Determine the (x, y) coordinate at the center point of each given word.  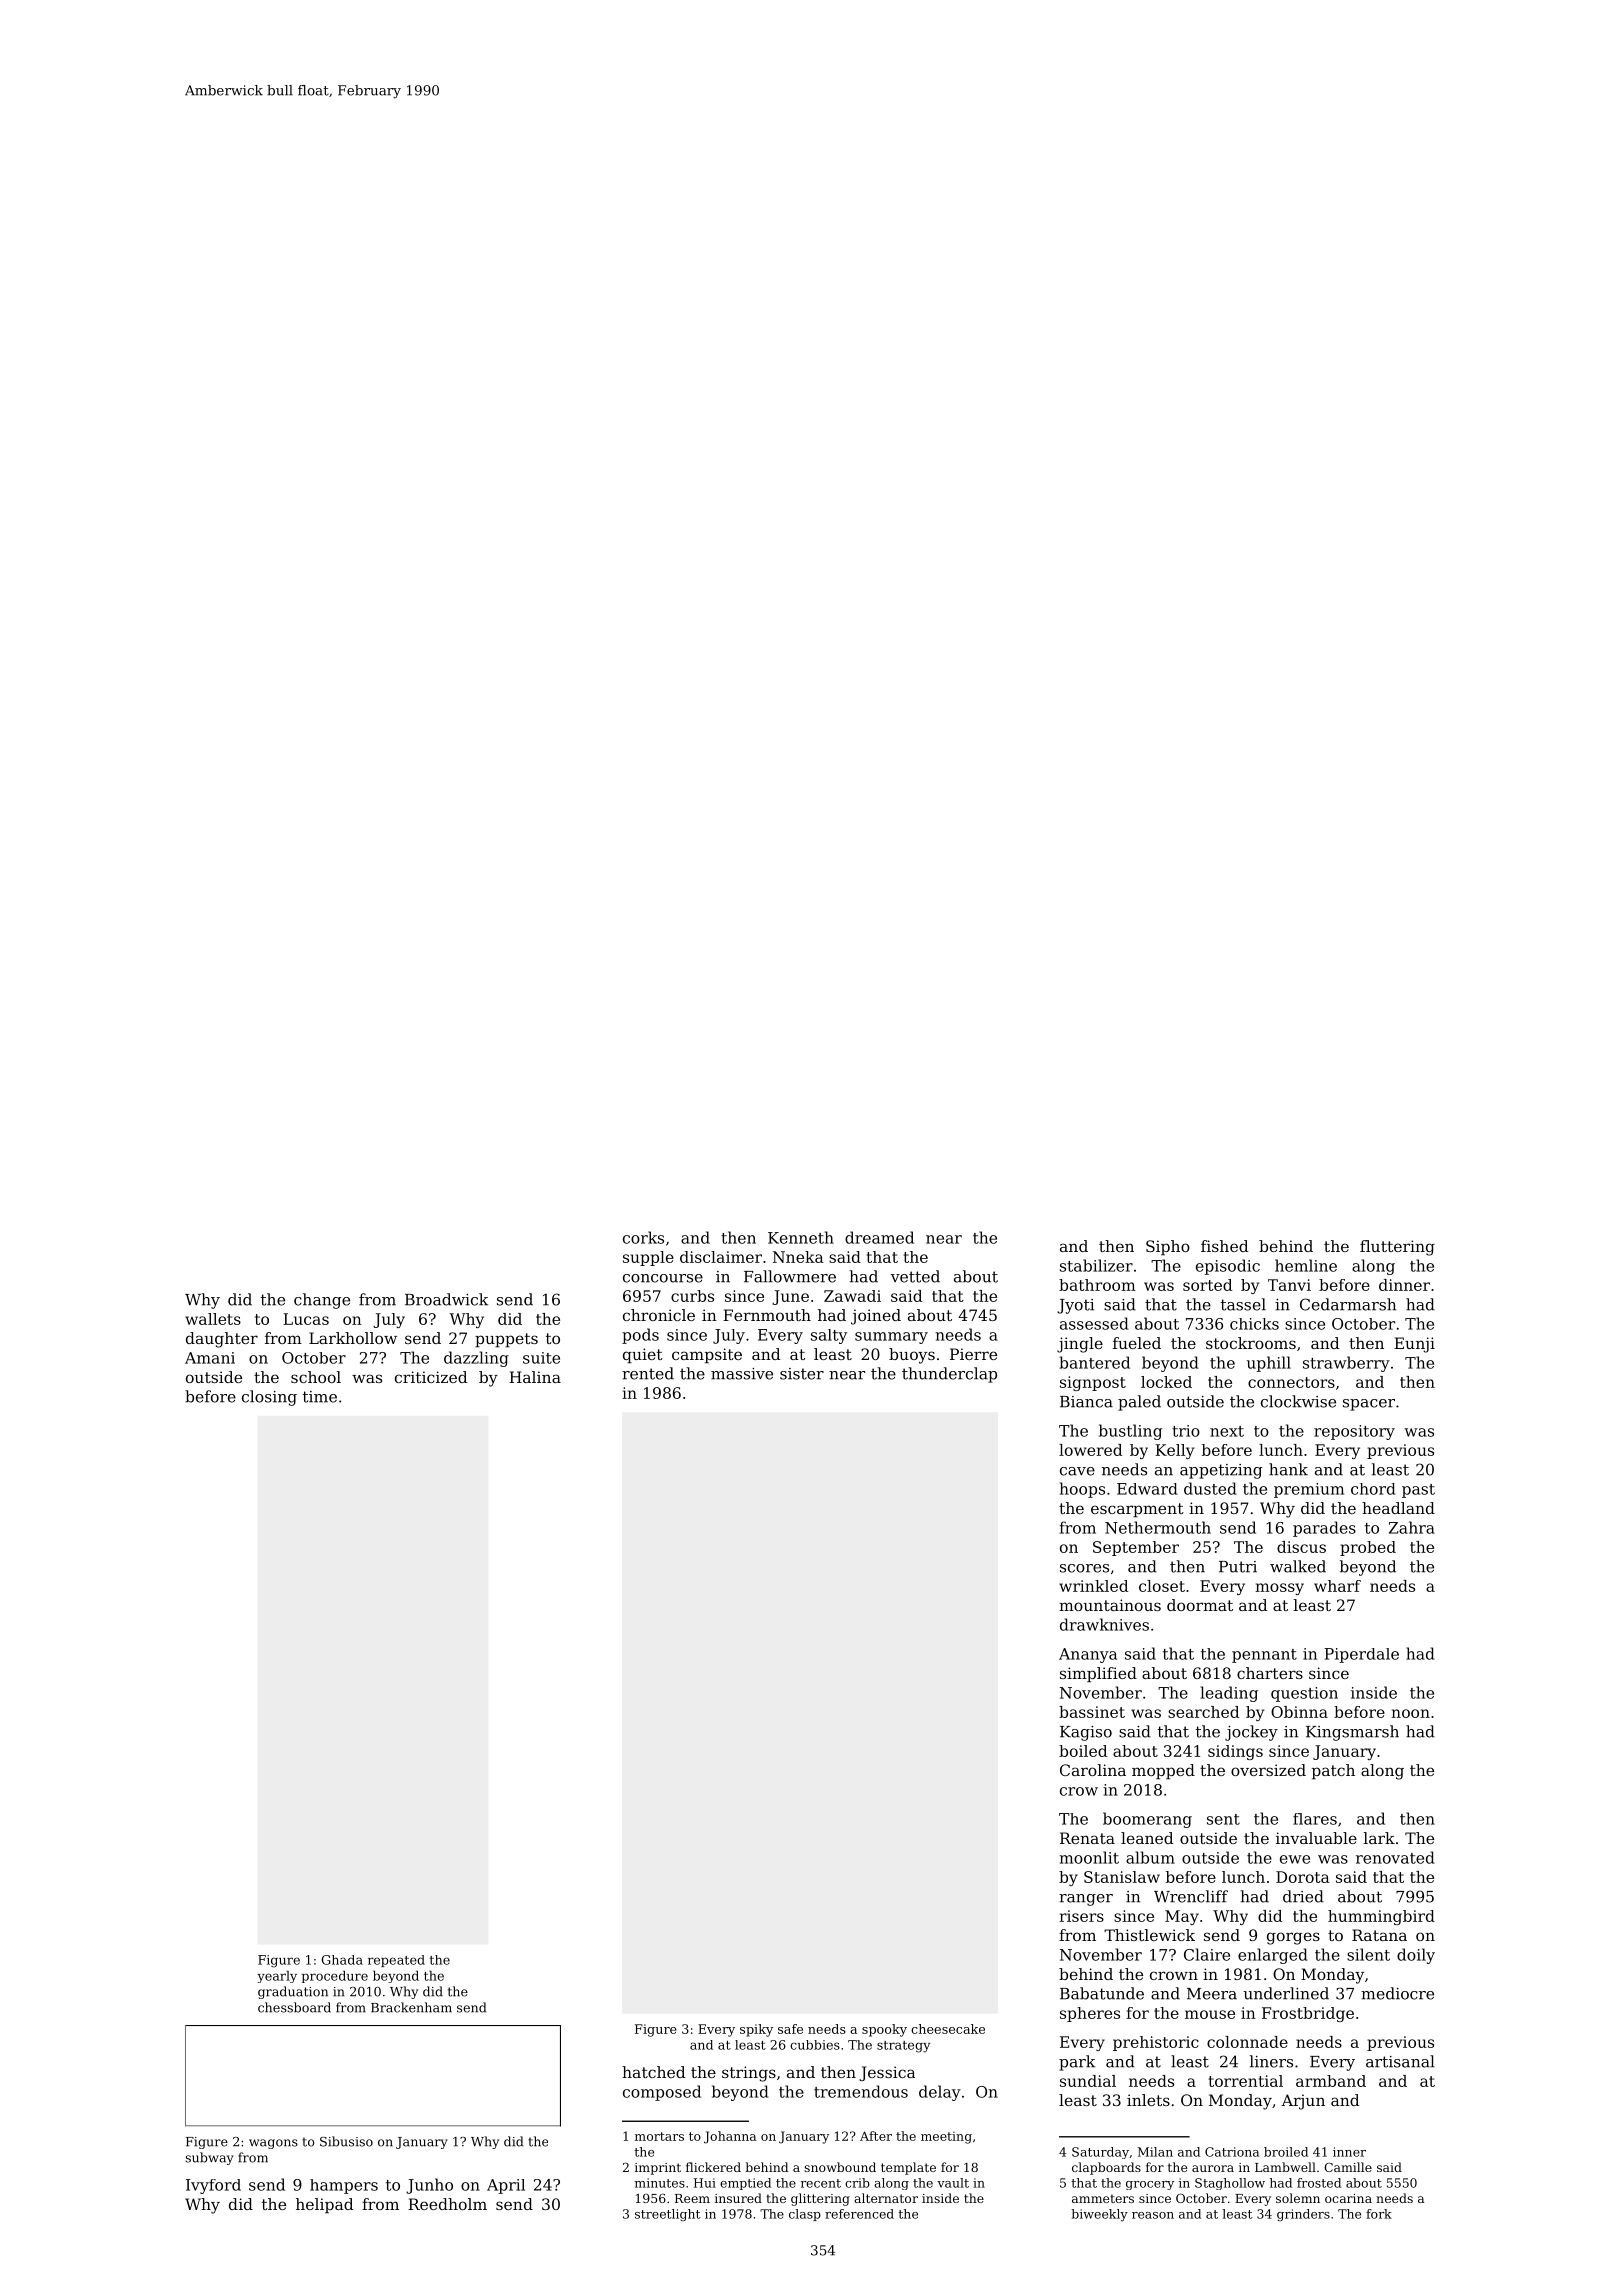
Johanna (730, 2137)
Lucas (306, 1319)
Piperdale (1361, 1655)
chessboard (294, 2007)
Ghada (342, 1960)
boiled (1083, 1751)
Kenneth (801, 1237)
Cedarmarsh (1348, 1304)
